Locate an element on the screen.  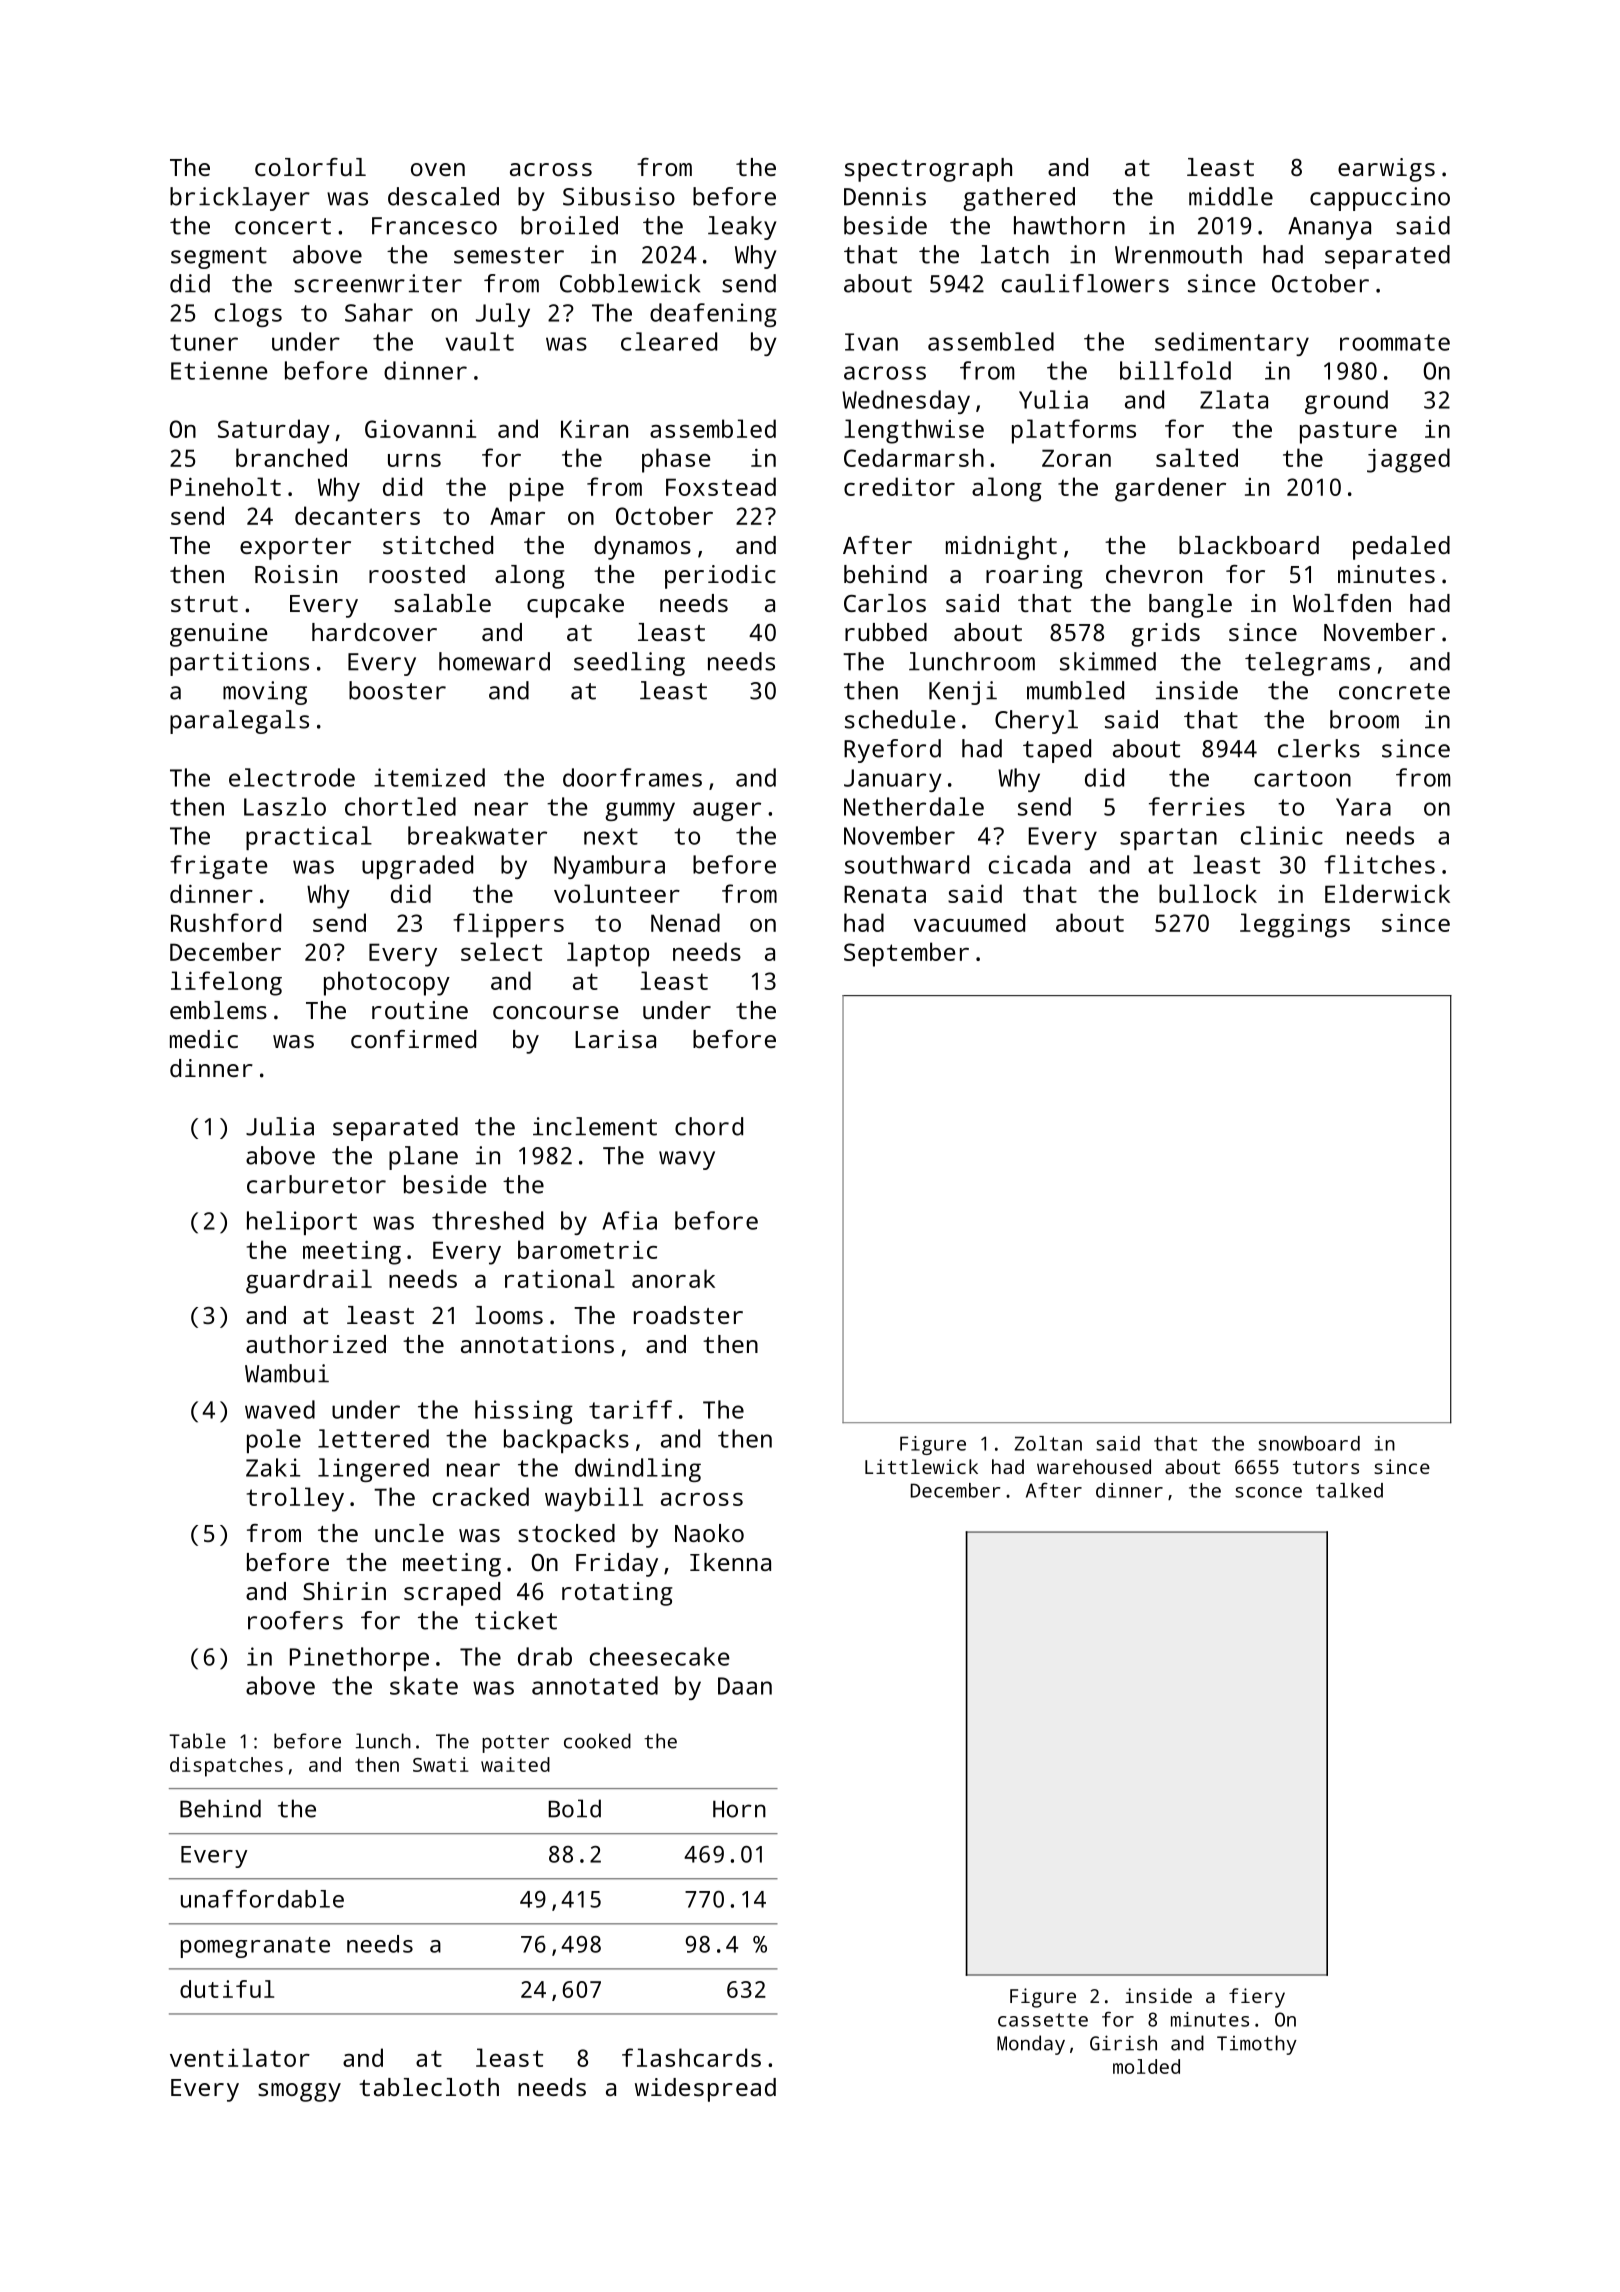
Littlewick is located at coordinates (921, 1466).
